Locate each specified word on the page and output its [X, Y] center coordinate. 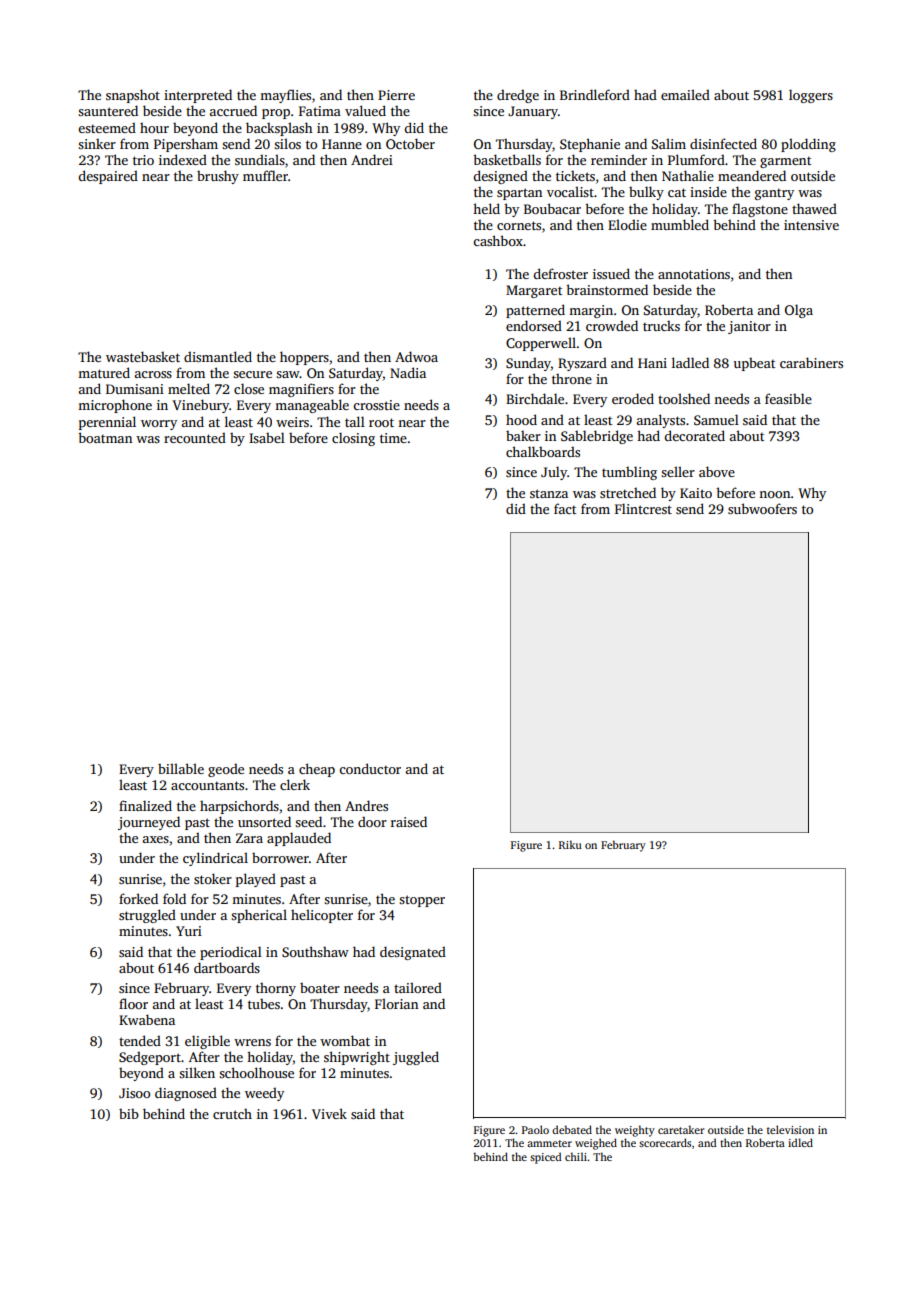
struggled [147, 916]
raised [409, 821]
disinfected [723, 143]
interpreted [198, 96]
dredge [518, 96]
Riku [570, 844]
